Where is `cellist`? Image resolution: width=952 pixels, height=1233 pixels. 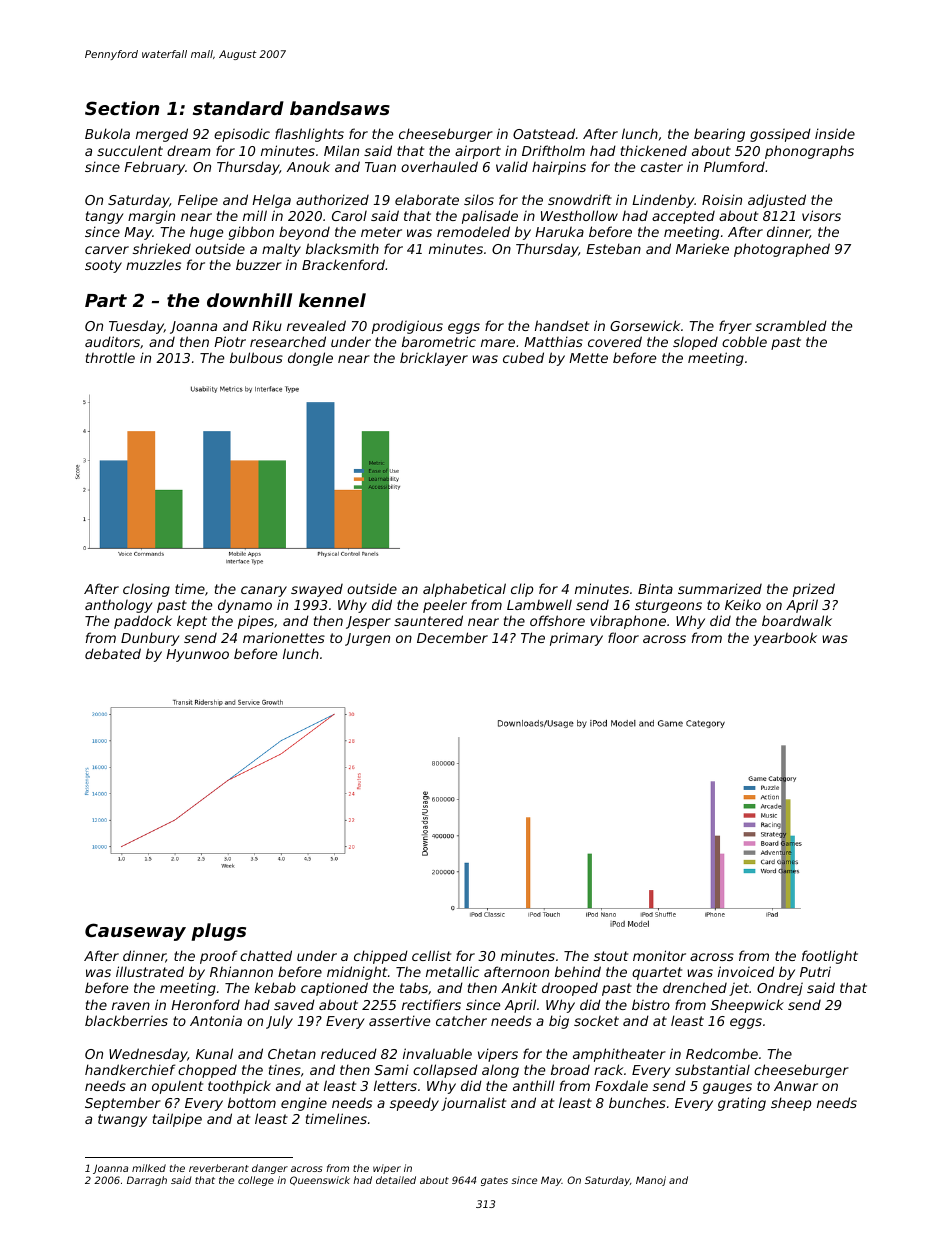
cellist is located at coordinates (431, 955).
